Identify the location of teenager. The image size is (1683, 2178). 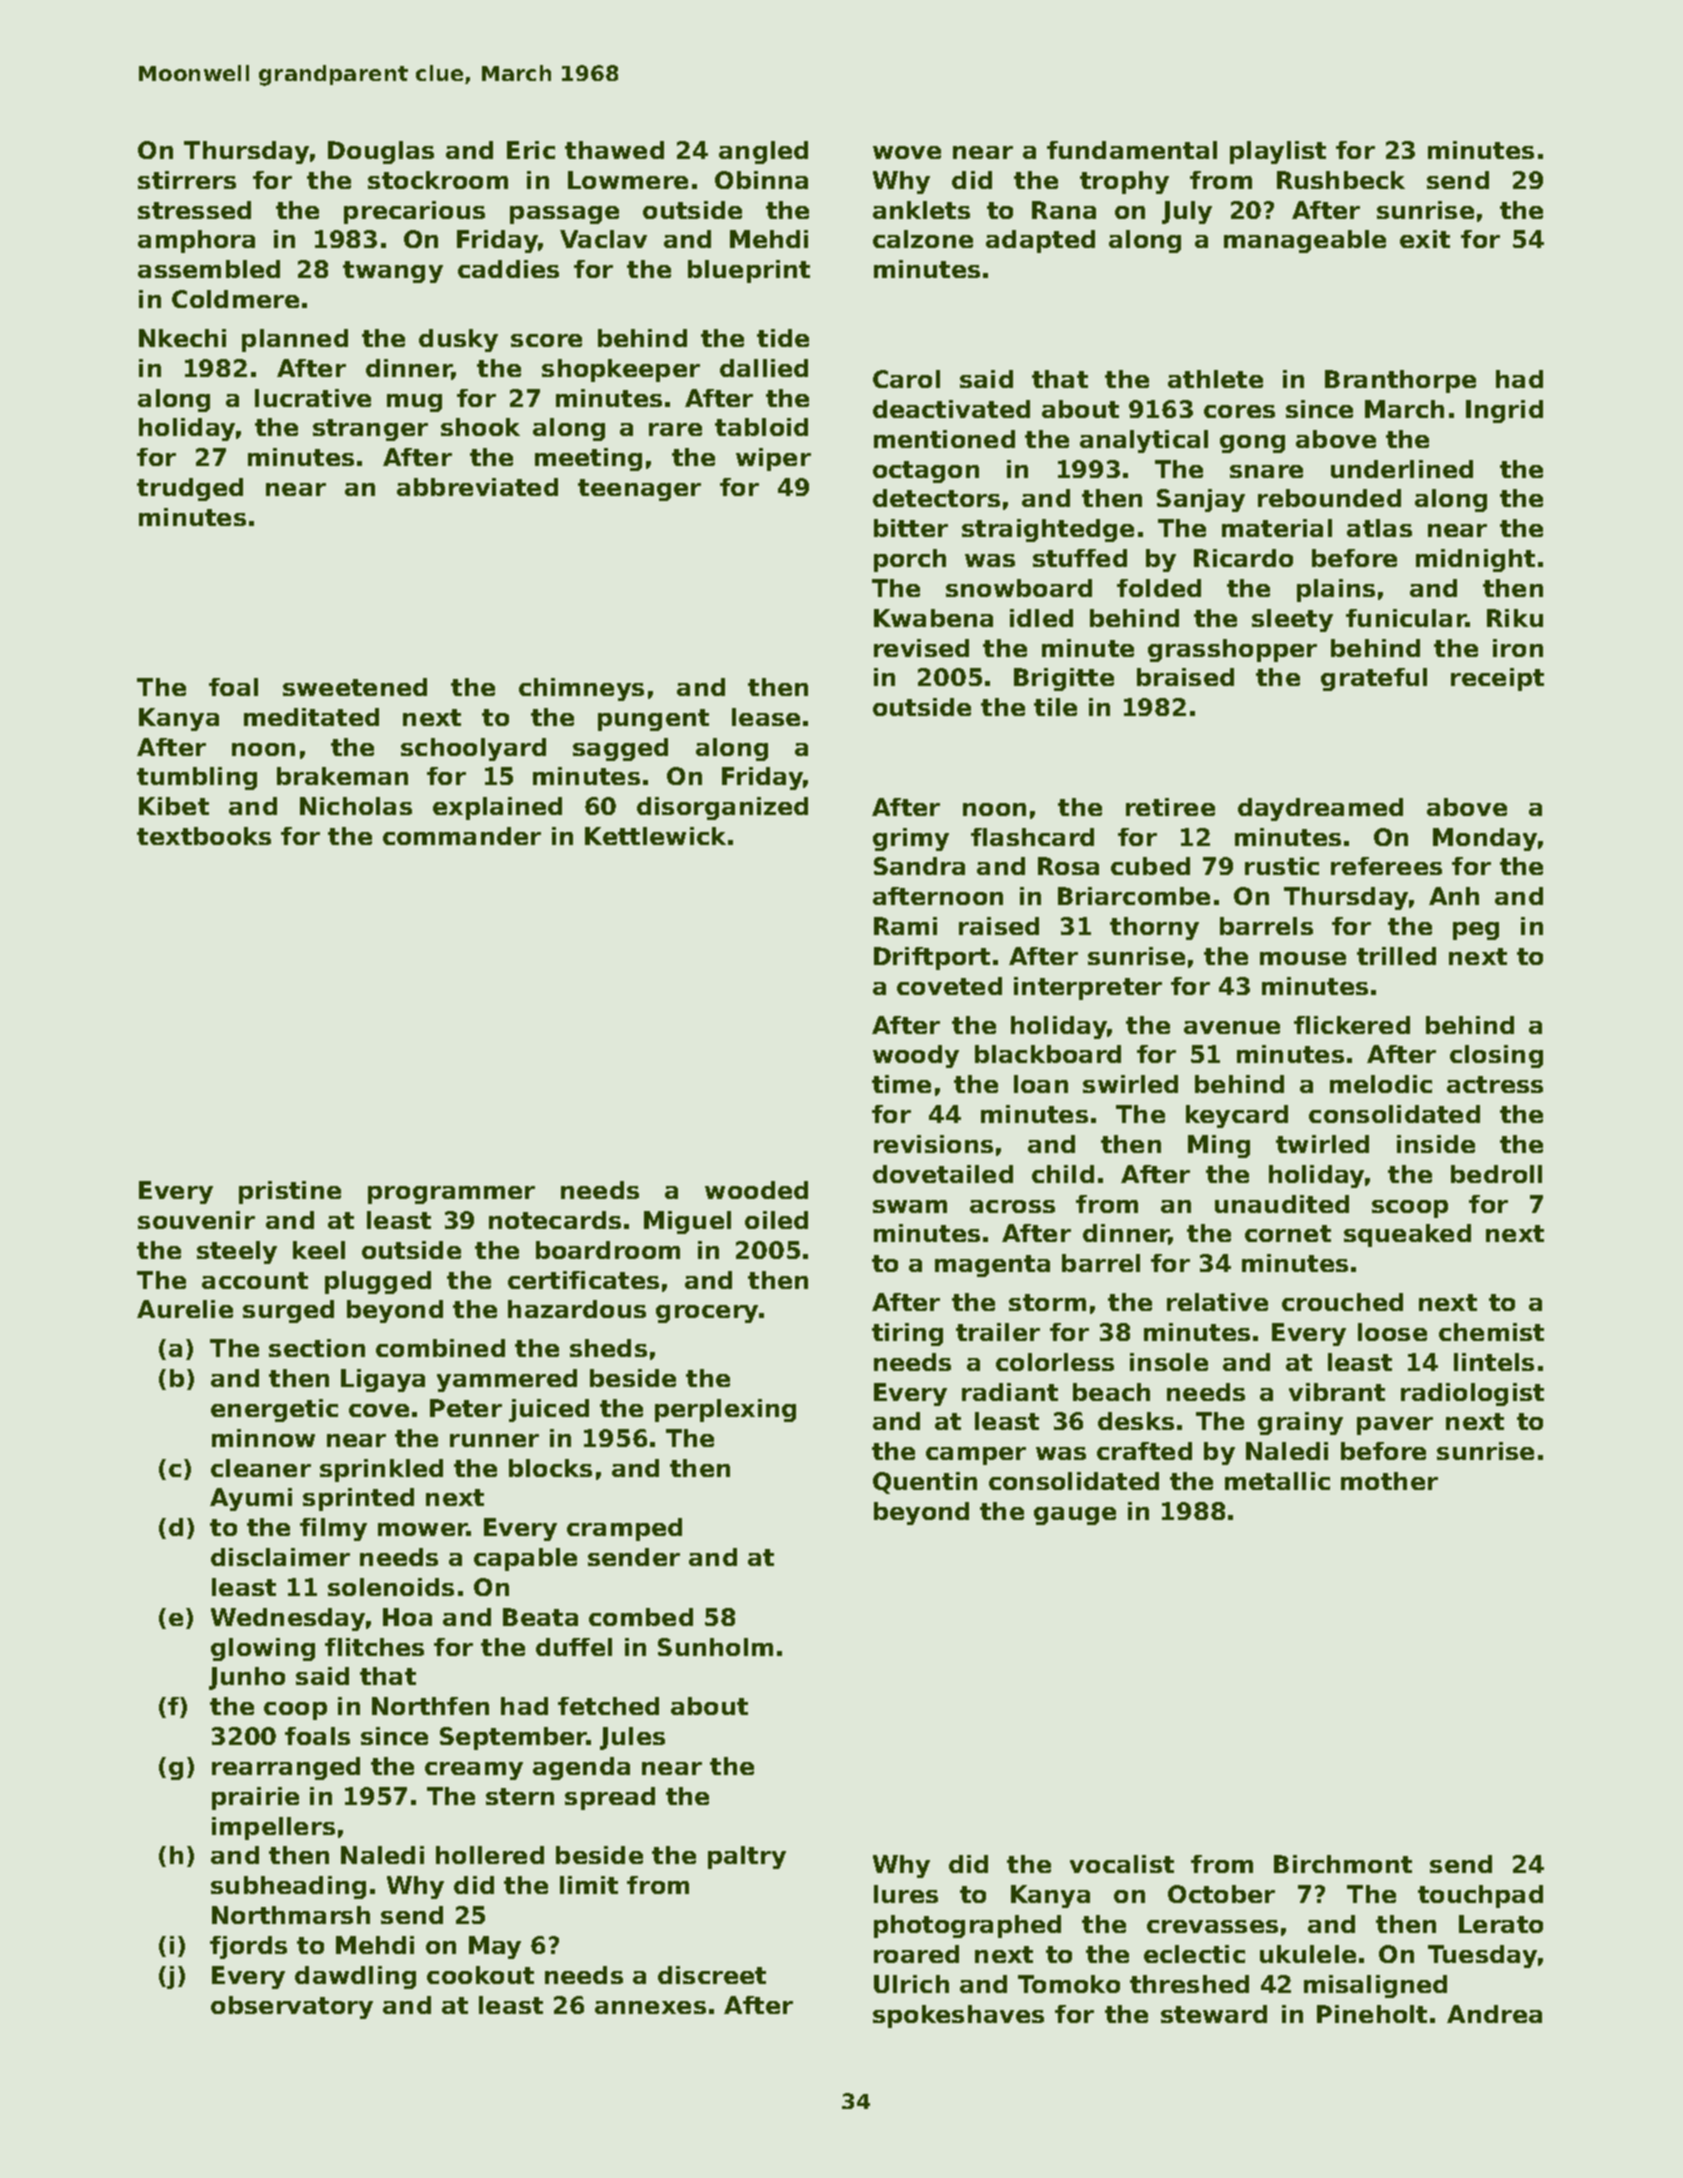
(639, 490).
